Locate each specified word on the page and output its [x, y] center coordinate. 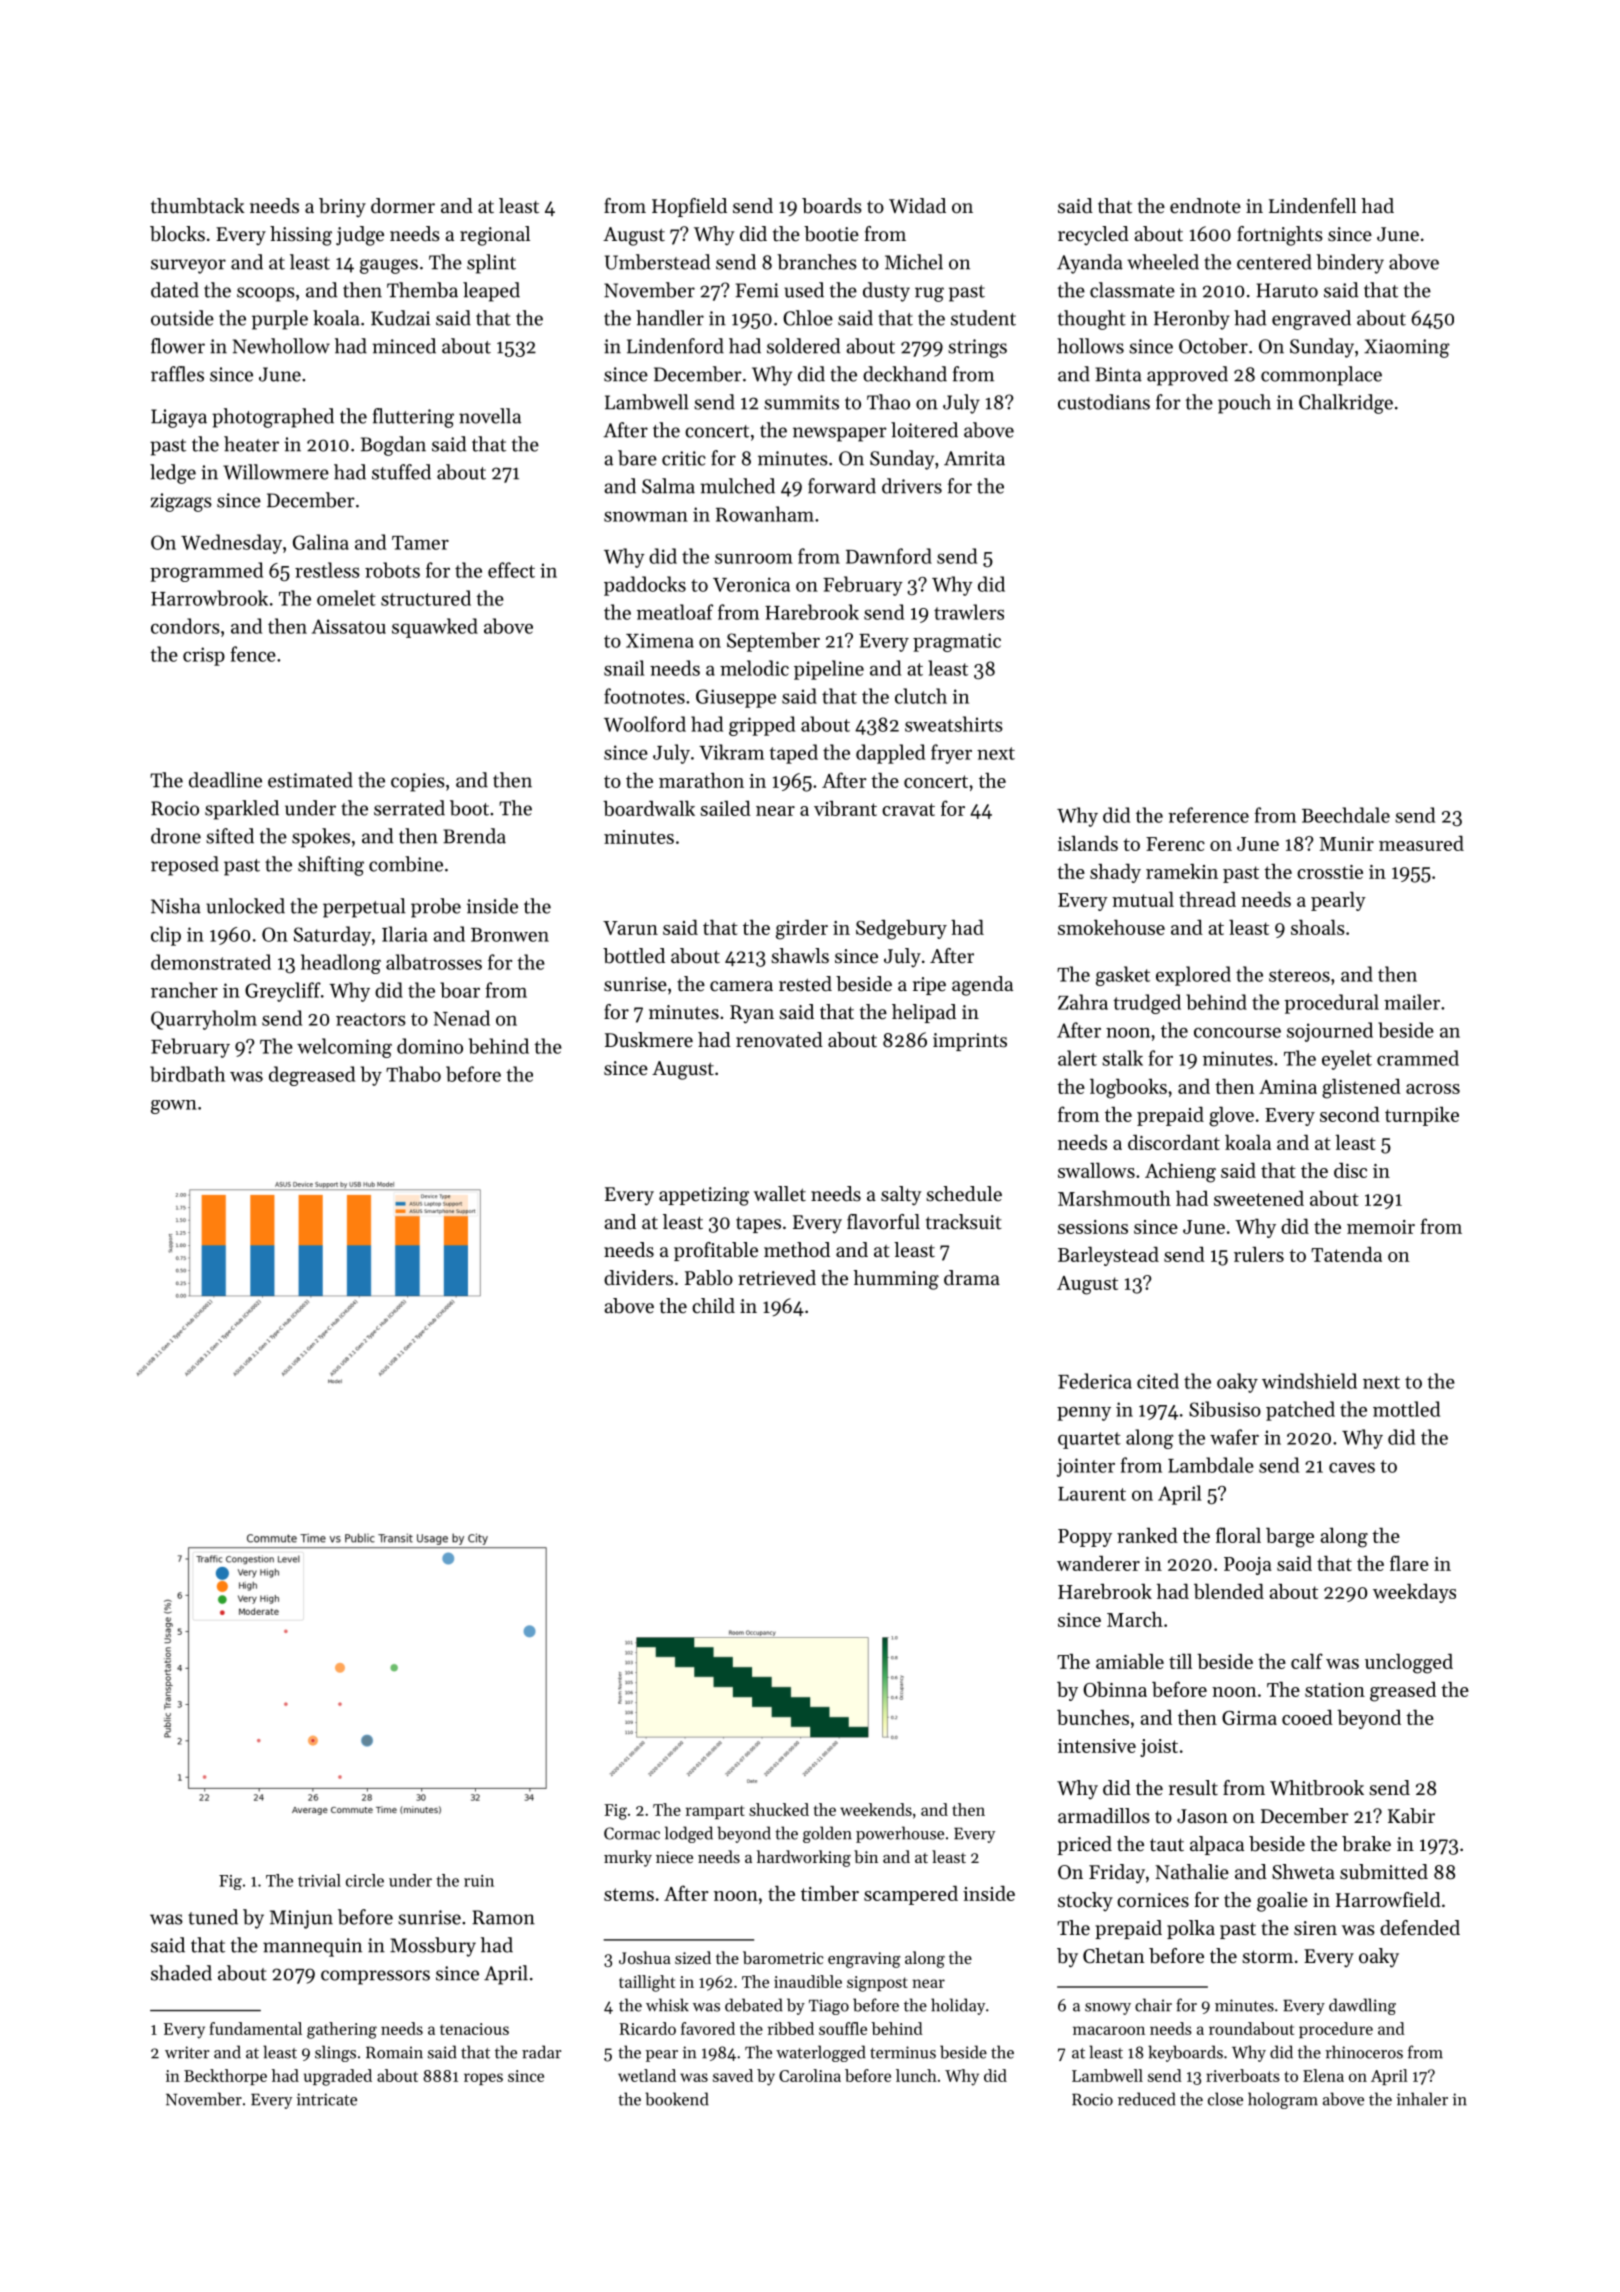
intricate [327, 2099]
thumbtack [198, 206]
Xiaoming [1407, 348]
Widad [917, 205]
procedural [1331, 1004]
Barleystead [1108, 1256]
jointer [1086, 1467]
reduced [1147, 2099]
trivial [319, 1880]
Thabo [413, 1074]
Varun [630, 928]
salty [901, 1196]
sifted [230, 836]
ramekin [1182, 871]
